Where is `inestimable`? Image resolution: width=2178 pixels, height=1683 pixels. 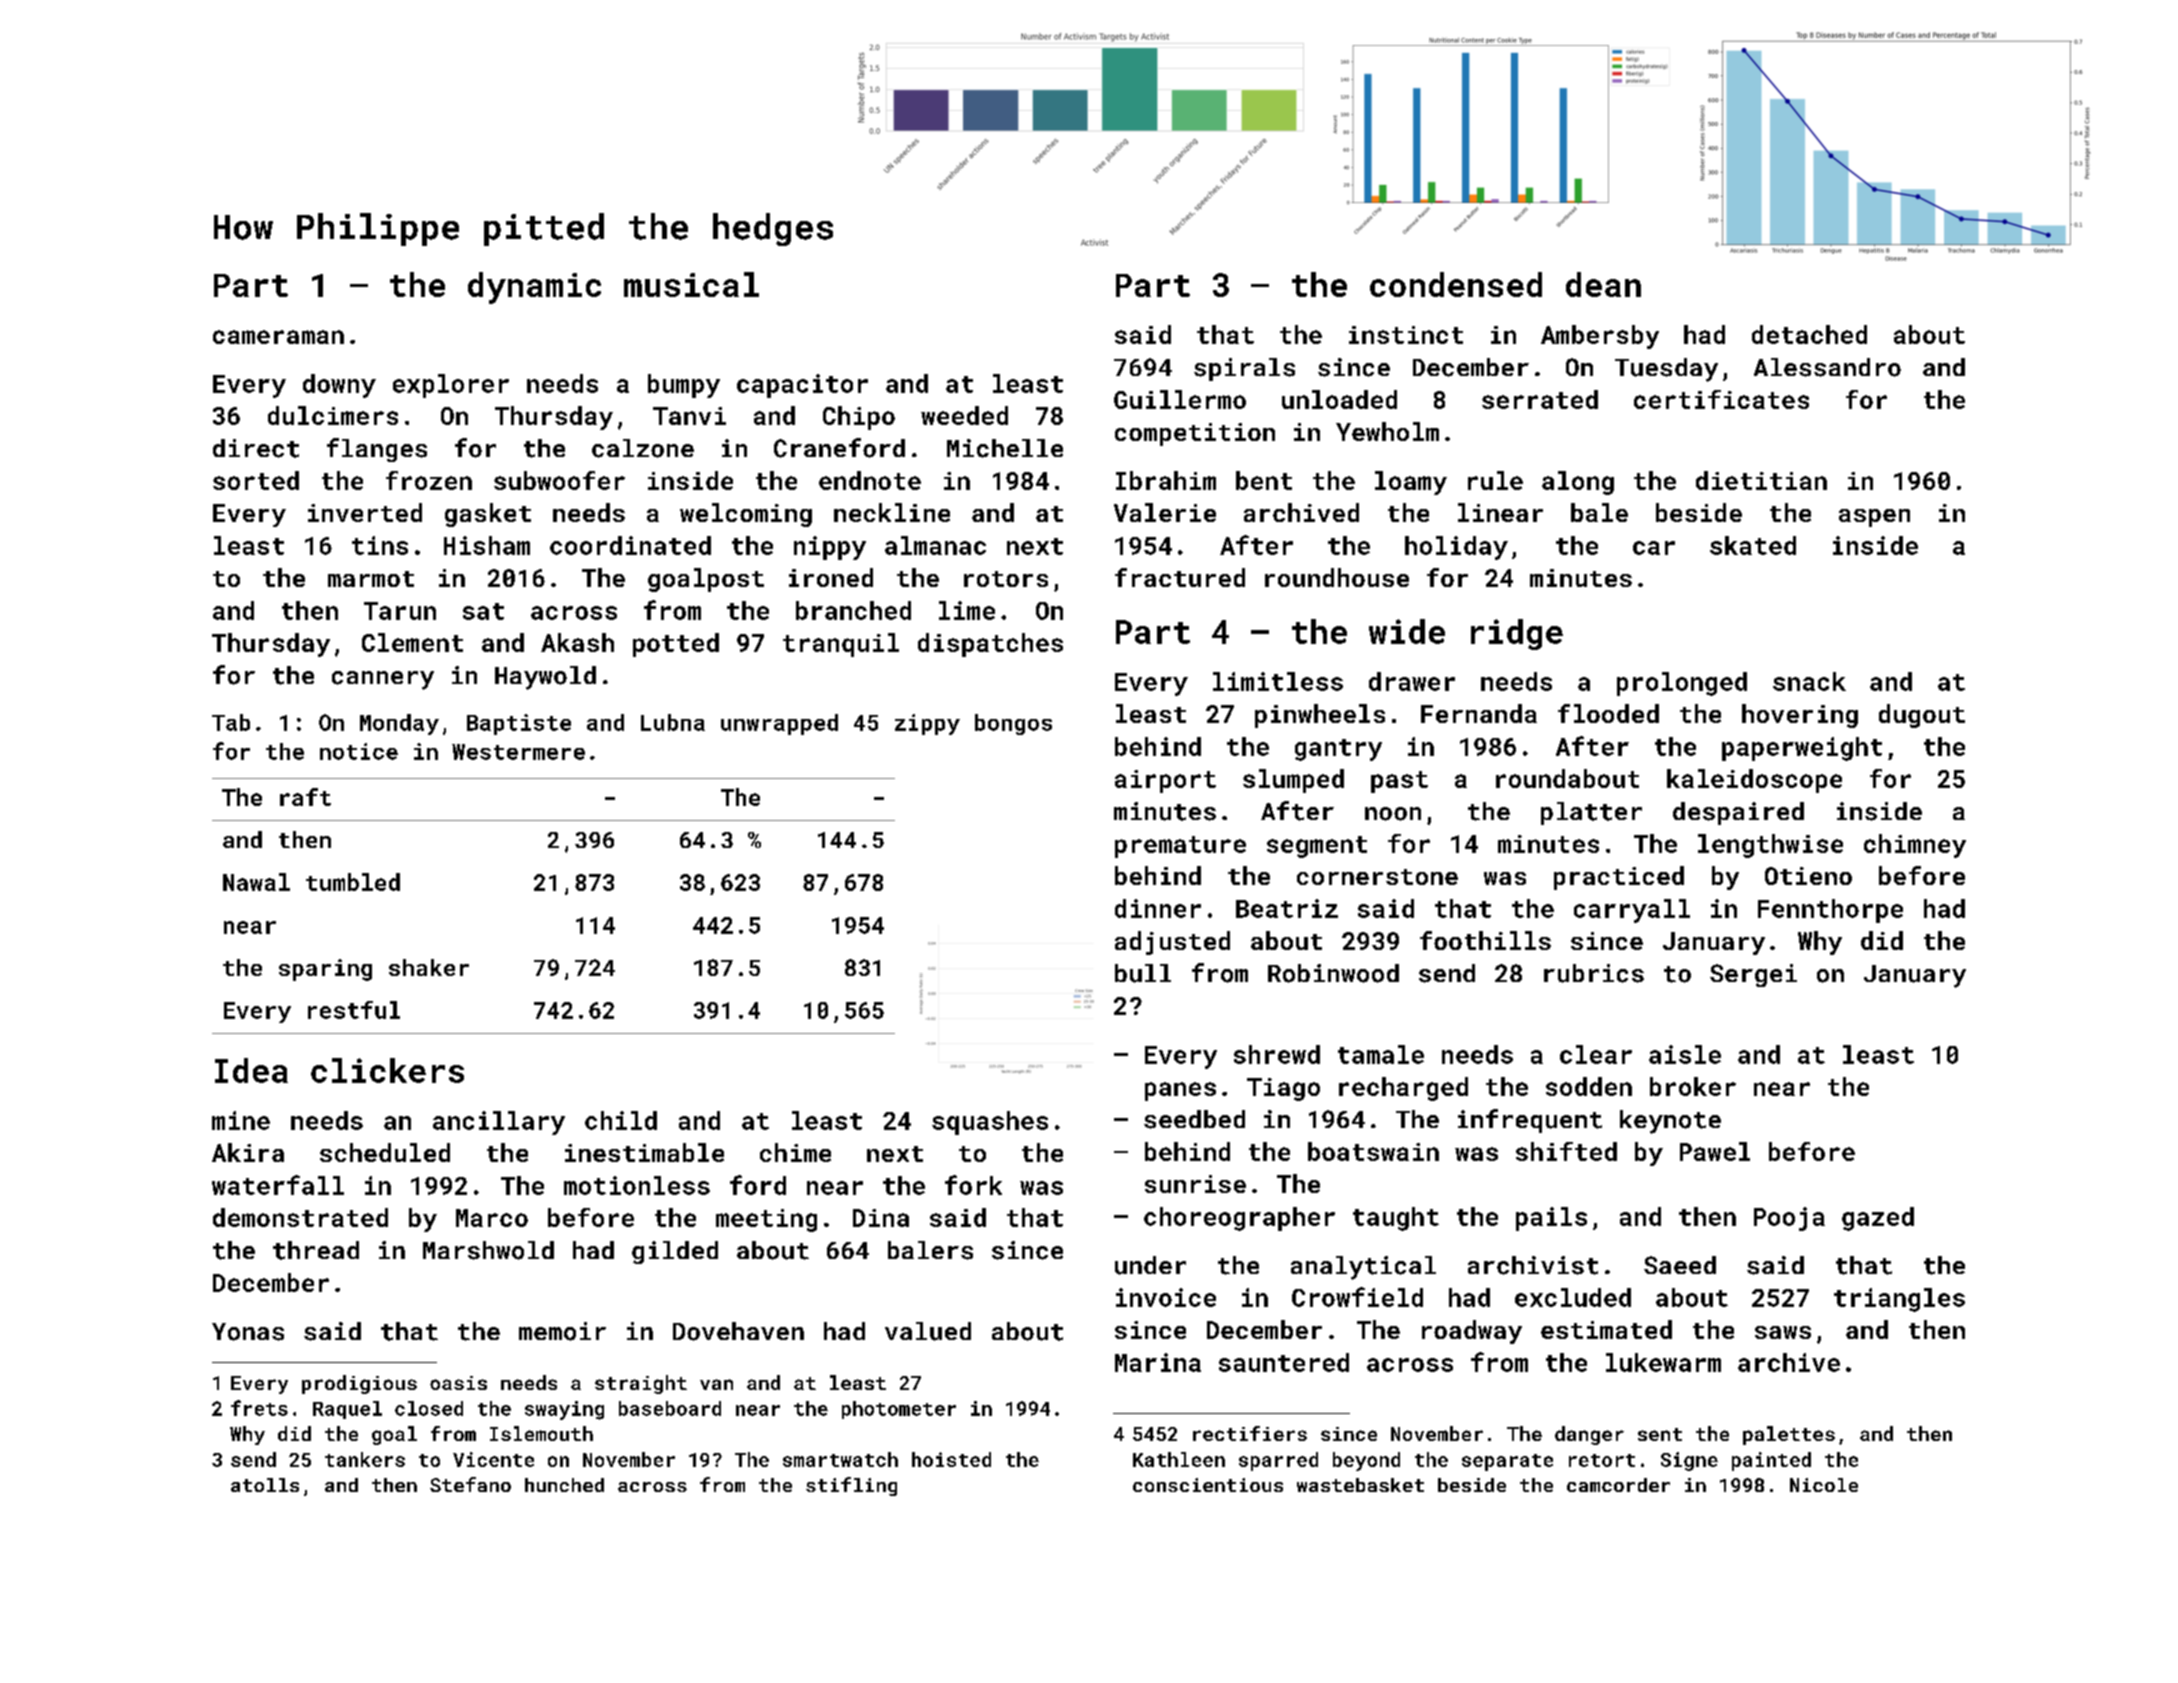 inestimable is located at coordinates (644, 1152).
